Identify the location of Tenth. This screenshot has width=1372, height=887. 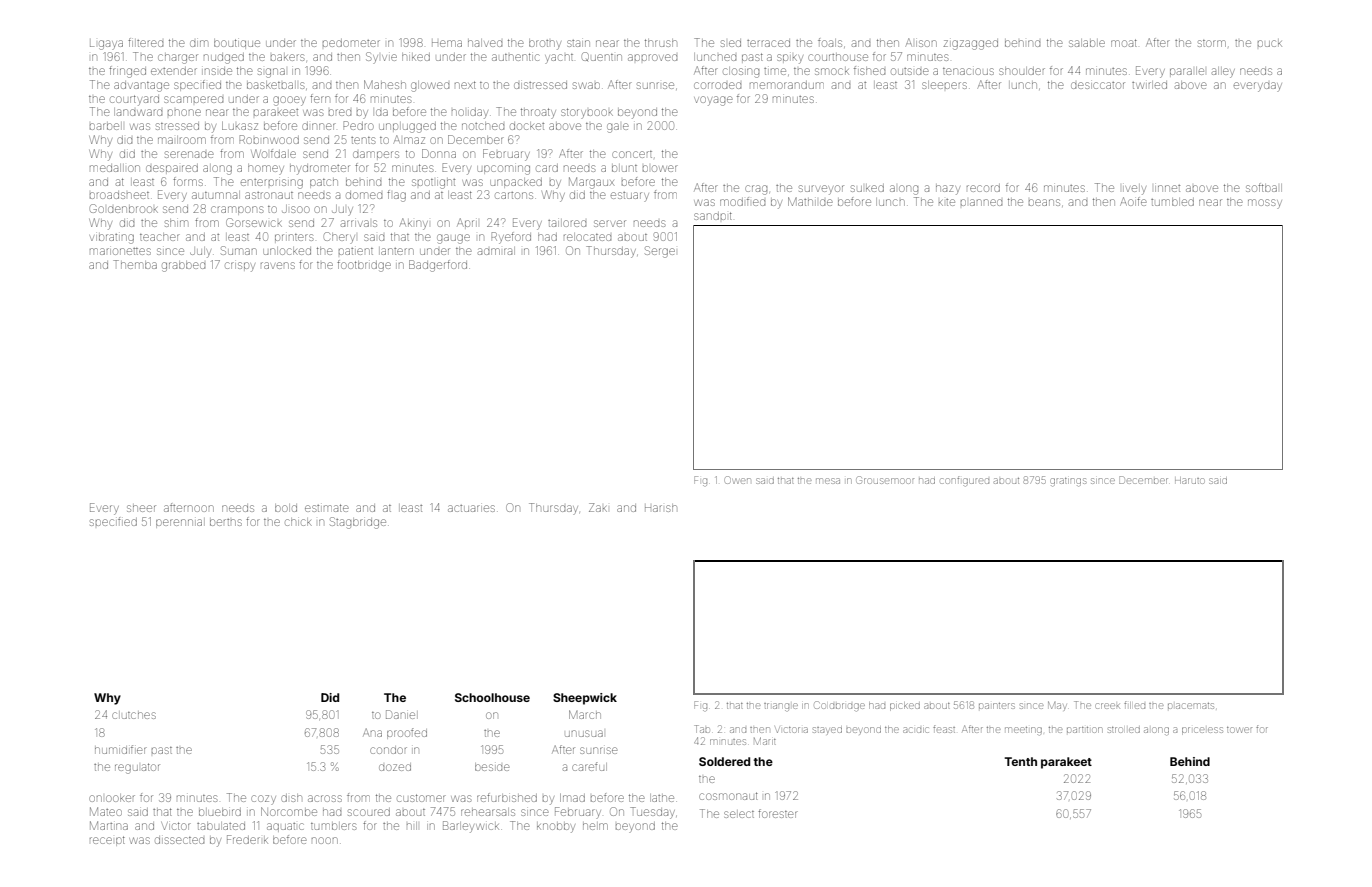
(1021, 761).
